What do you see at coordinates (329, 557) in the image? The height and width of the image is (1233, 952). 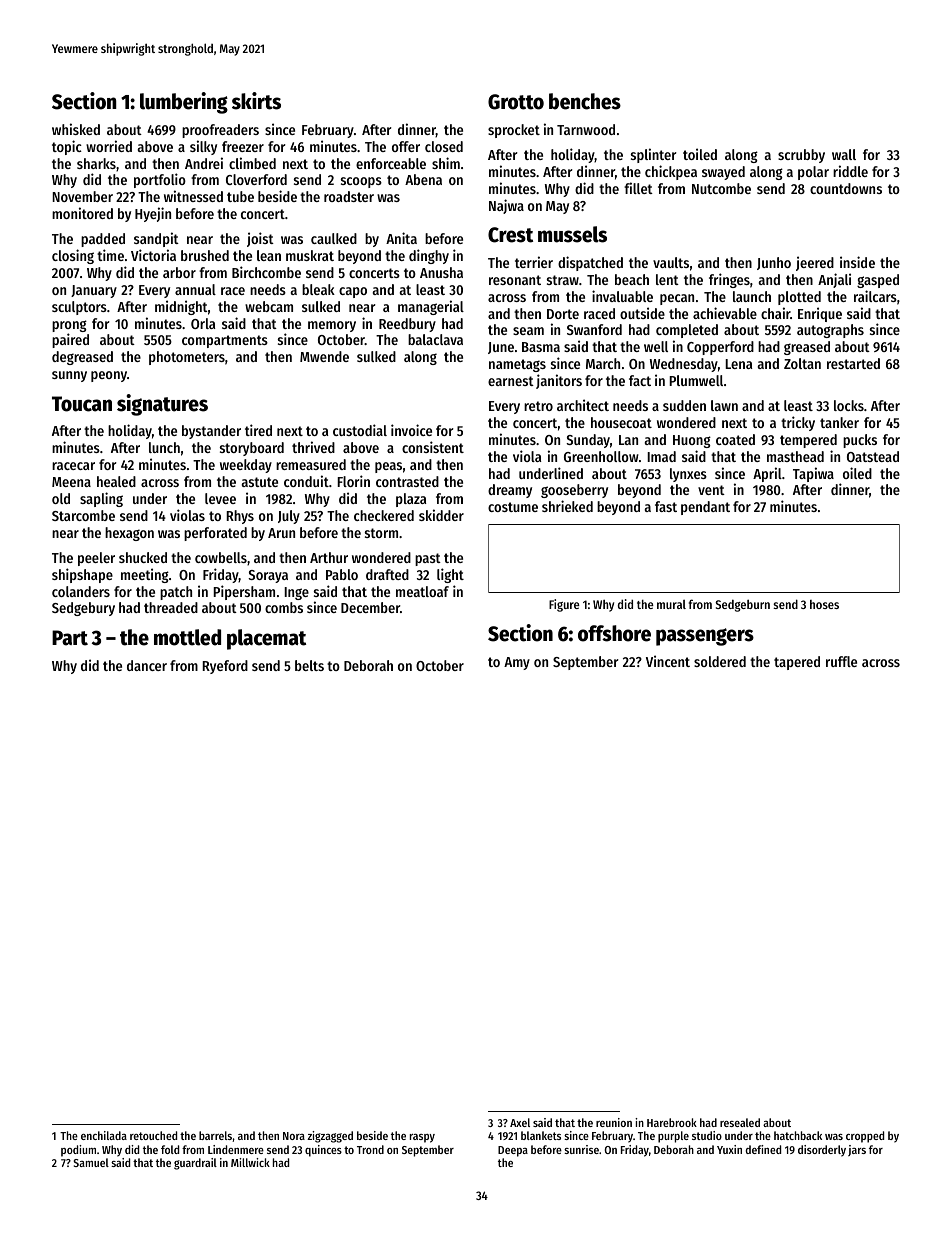 I see `Arthur` at bounding box center [329, 557].
